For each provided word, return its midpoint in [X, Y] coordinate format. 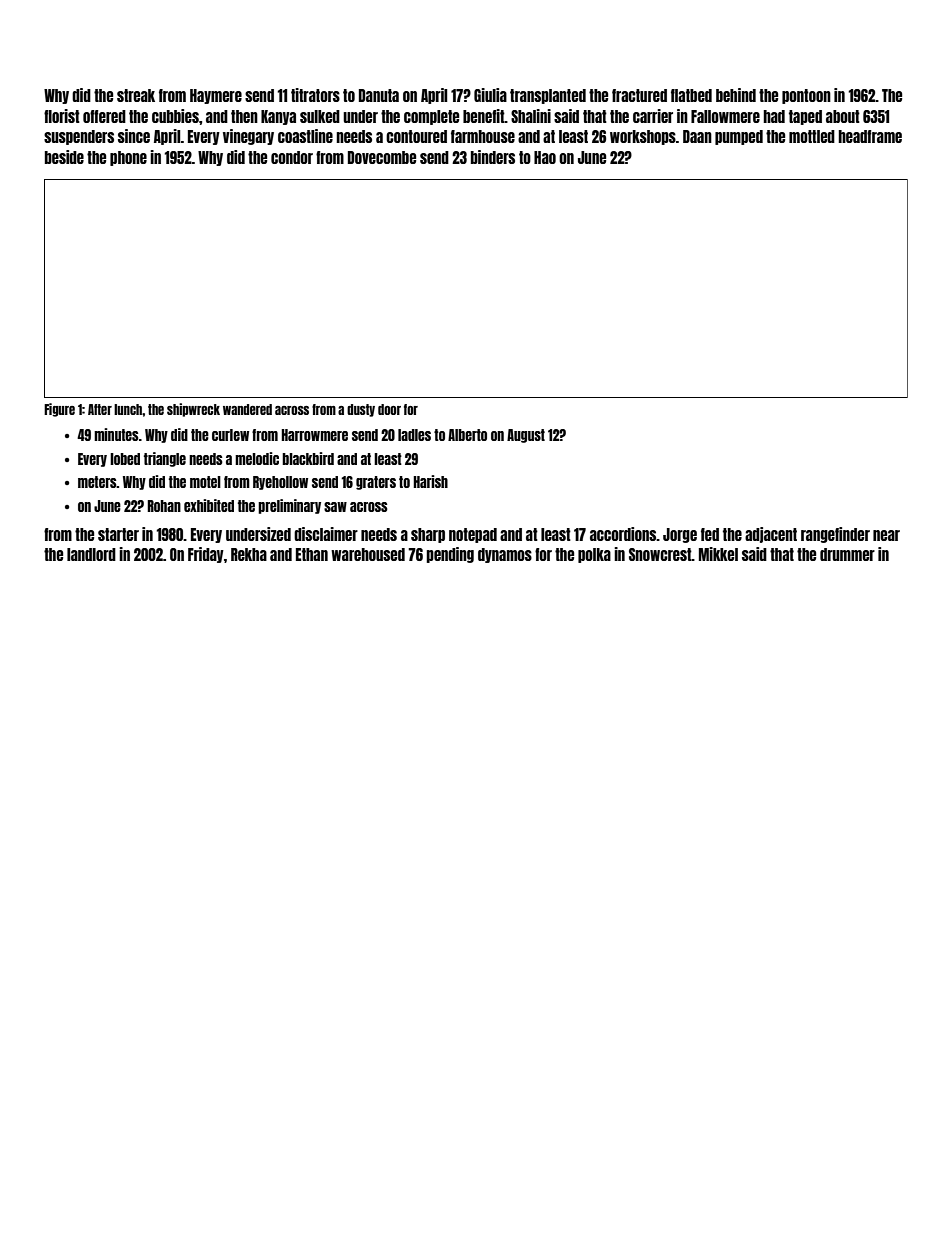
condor [292, 157]
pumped [739, 137]
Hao [545, 157]
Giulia [490, 95]
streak [136, 95]
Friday [206, 555]
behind [736, 95]
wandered [247, 409]
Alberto [467, 435]
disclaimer [326, 534]
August [526, 436]
